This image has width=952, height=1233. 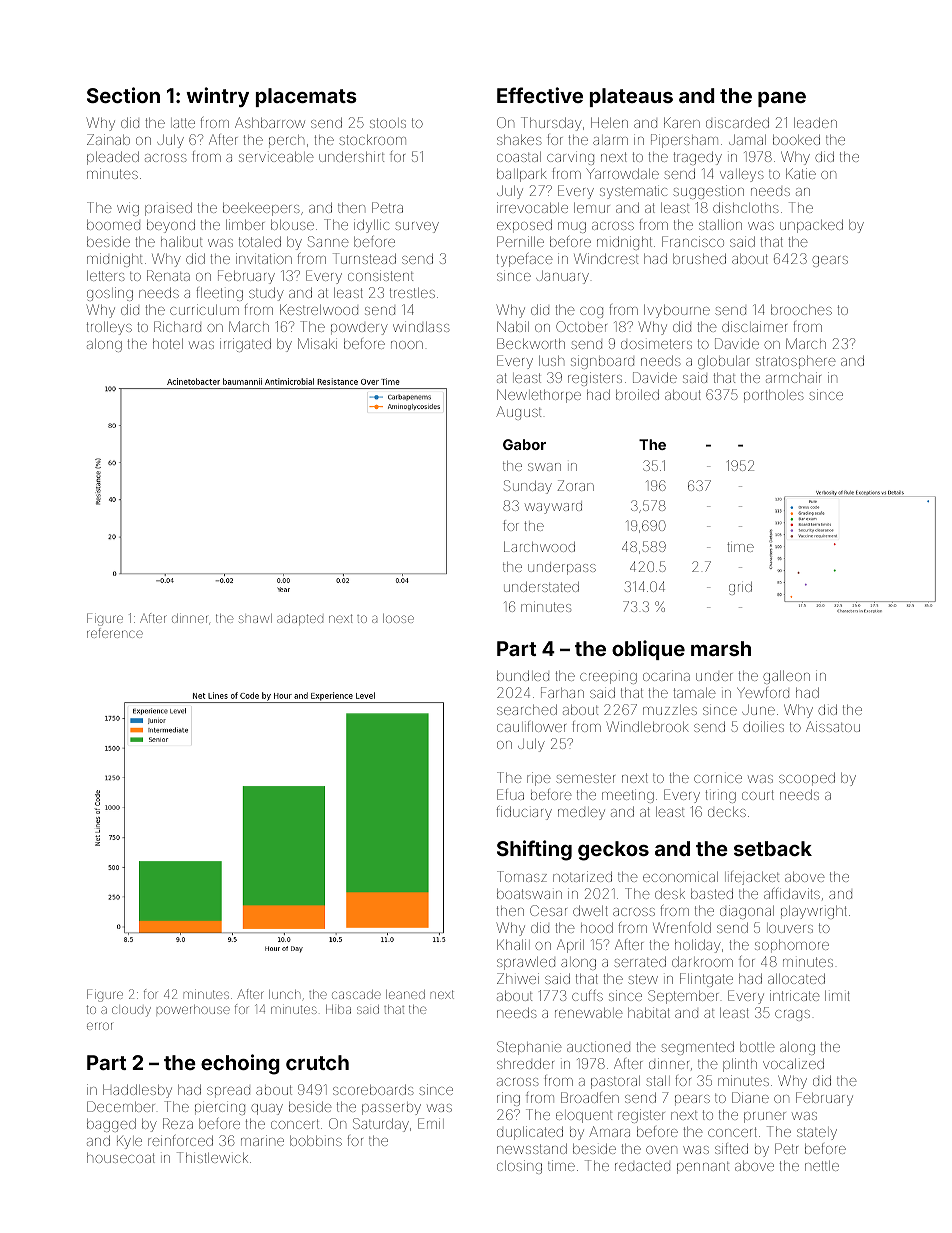 I want to click on consistent, so click(x=380, y=275).
